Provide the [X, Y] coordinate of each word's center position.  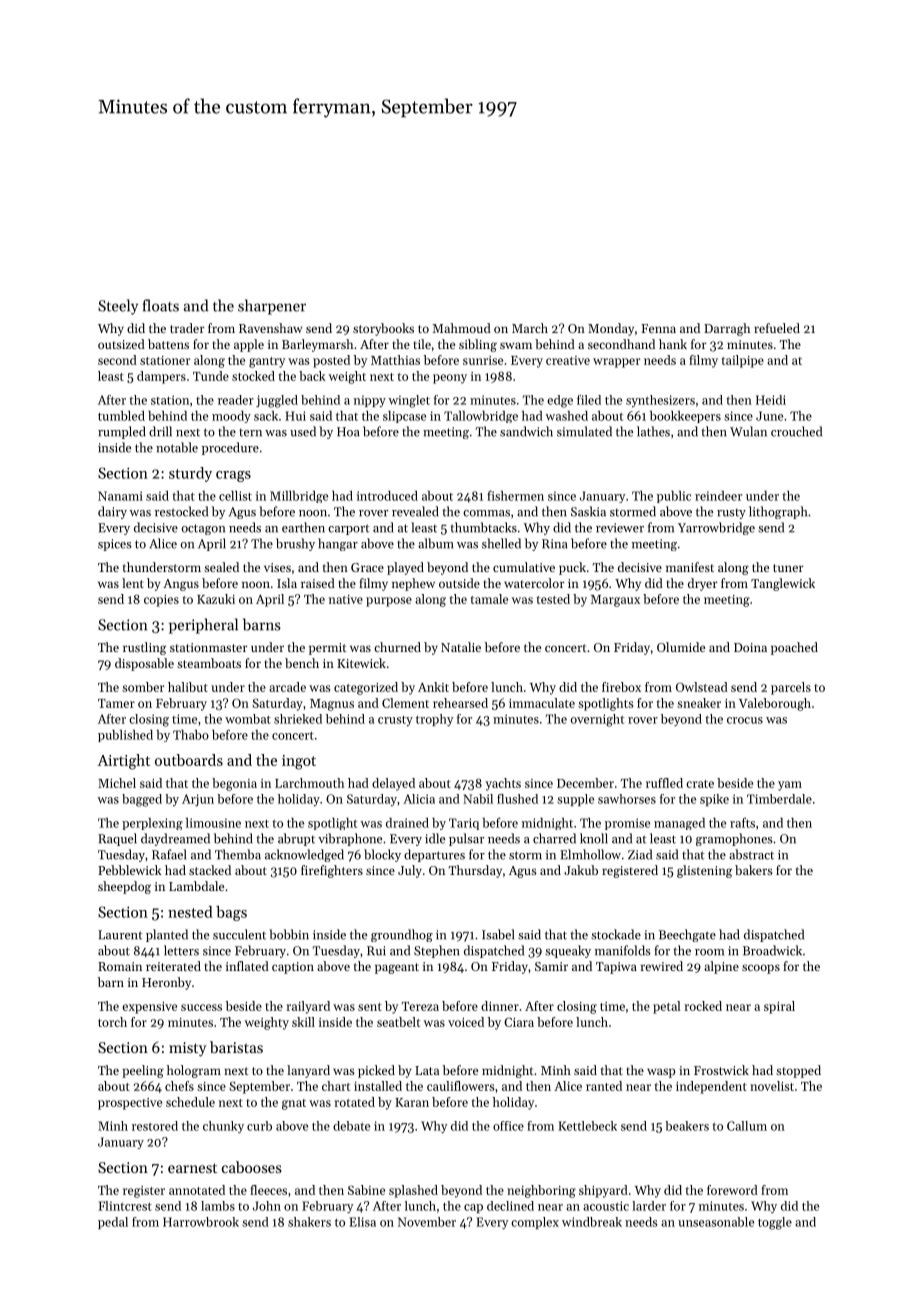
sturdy [190, 474]
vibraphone [350, 839]
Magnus [332, 705]
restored [155, 1126]
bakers [754, 870]
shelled [501, 543]
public [674, 497]
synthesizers [660, 401]
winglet [409, 401]
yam [790, 786]
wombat [248, 719]
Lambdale [196, 886]
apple [249, 345]
